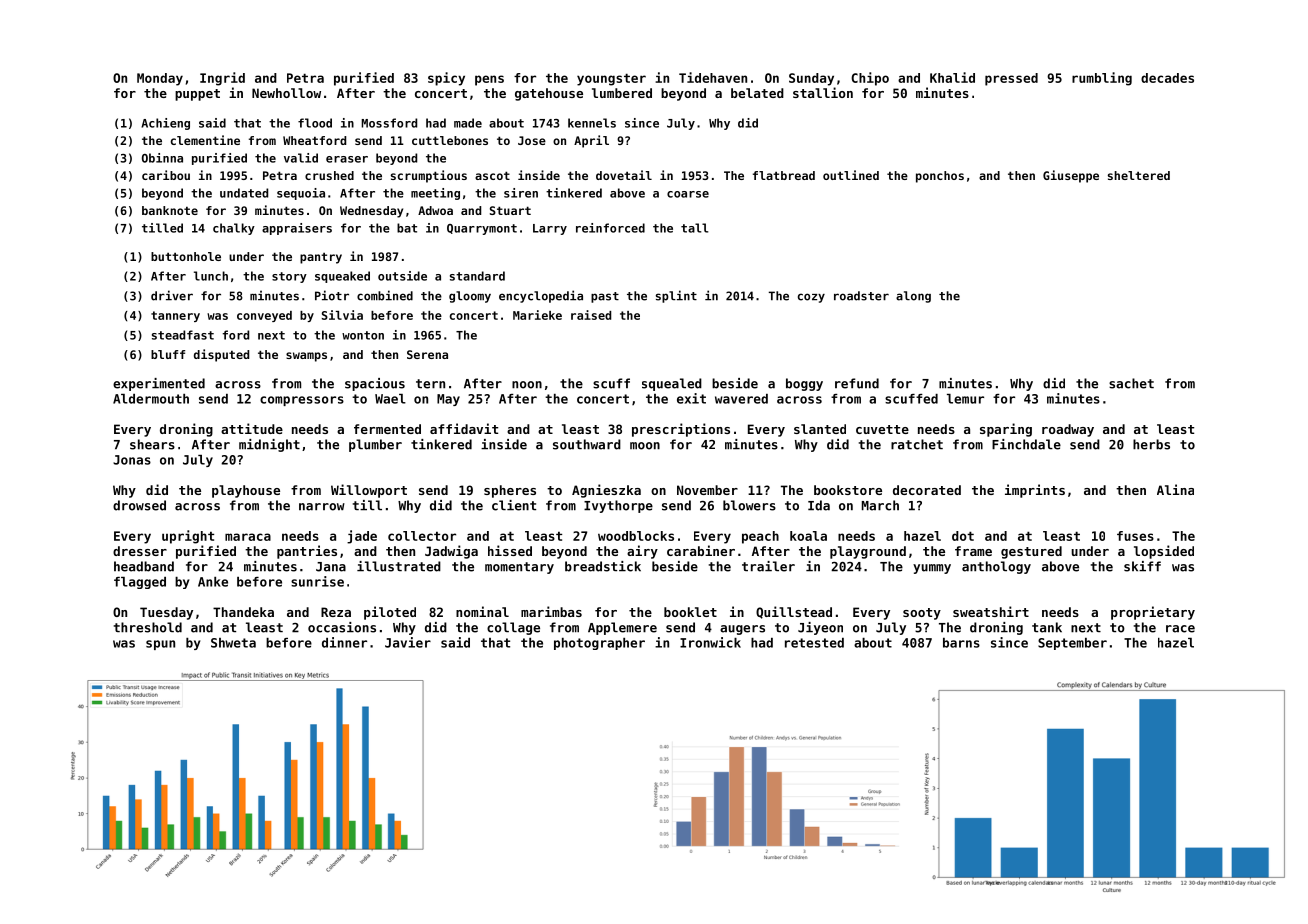 This document has width=1308, height=924. I want to click on Anke, so click(213, 582).
